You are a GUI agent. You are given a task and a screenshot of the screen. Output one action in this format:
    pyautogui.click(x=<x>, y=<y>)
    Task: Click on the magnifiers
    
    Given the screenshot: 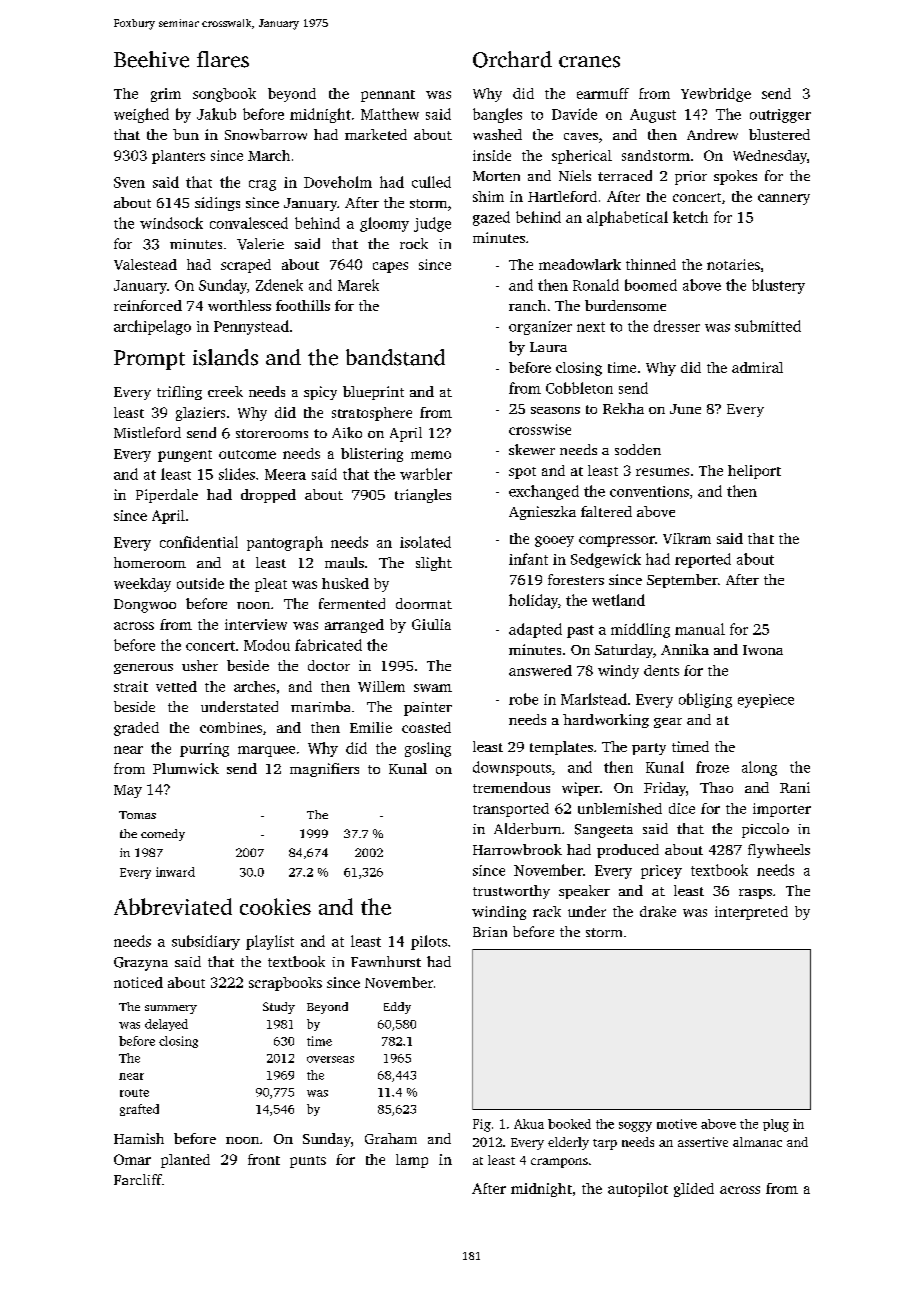 What is the action you would take?
    pyautogui.click(x=324, y=770)
